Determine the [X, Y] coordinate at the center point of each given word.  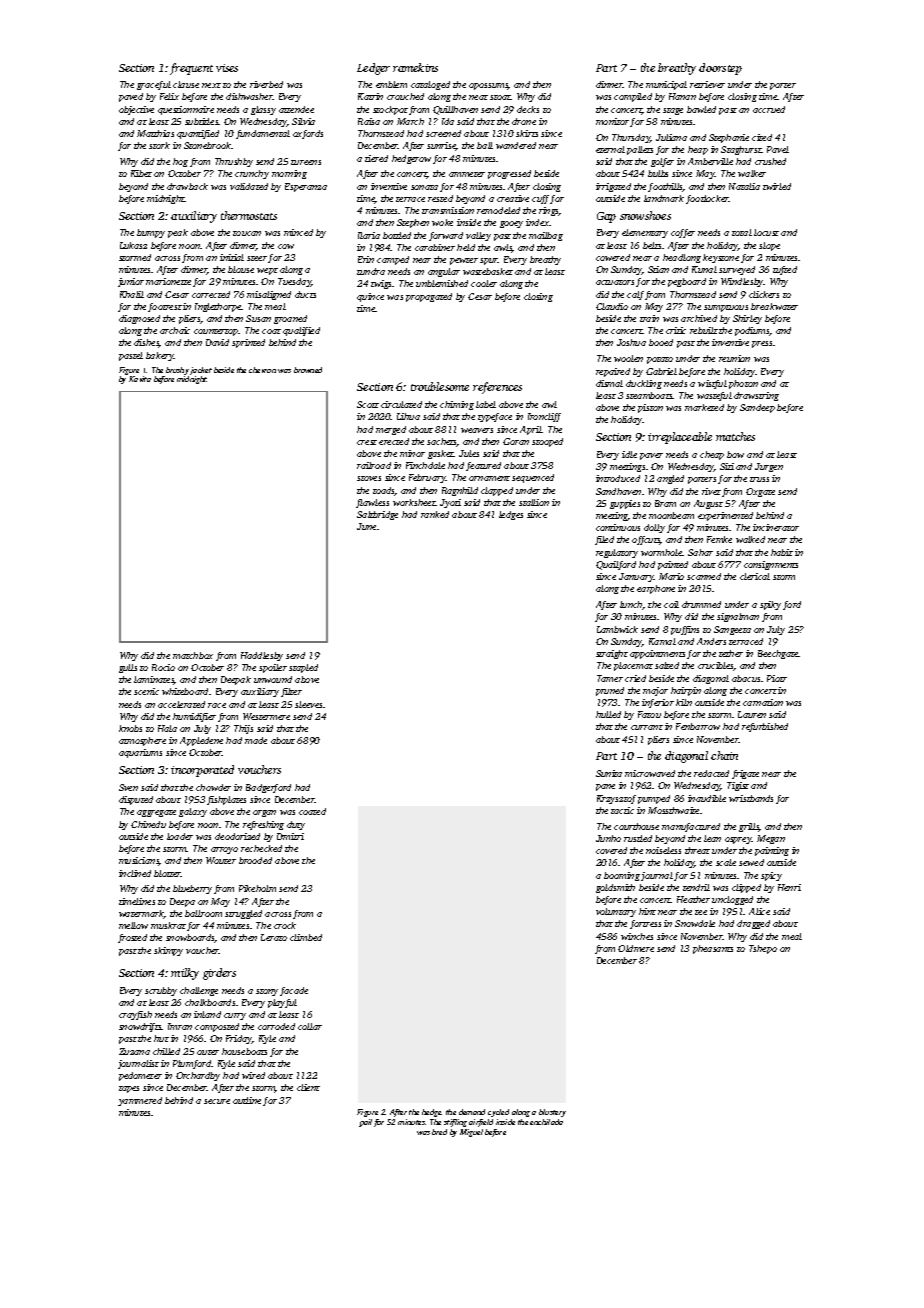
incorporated [202, 771]
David [217, 342]
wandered [516, 145]
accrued [769, 109]
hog [180, 162]
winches [637, 936]
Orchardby [198, 1076]
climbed [306, 937]
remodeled [498, 210]
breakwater [774, 306]
